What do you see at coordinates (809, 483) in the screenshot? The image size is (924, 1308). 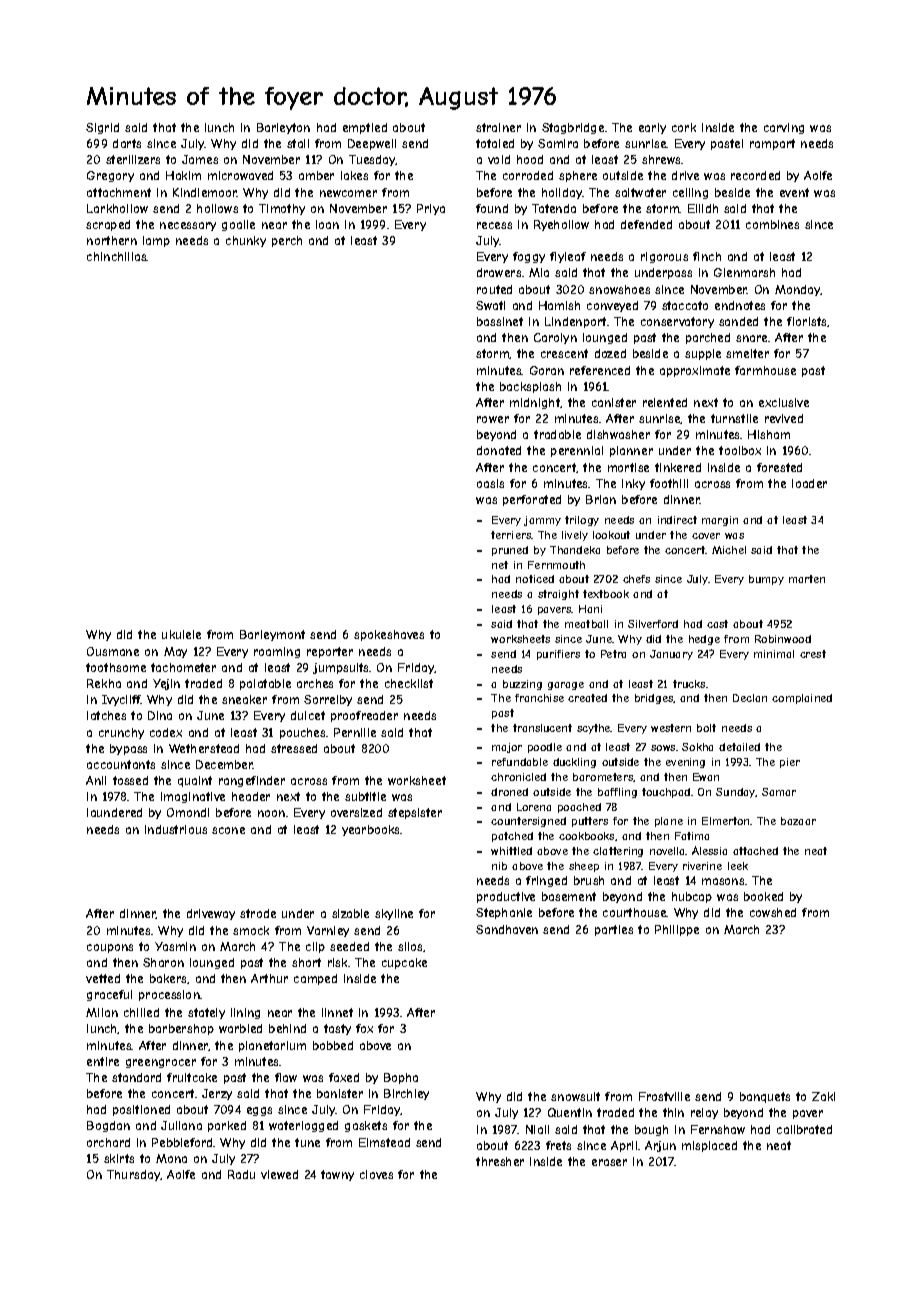 I see `loader` at bounding box center [809, 483].
